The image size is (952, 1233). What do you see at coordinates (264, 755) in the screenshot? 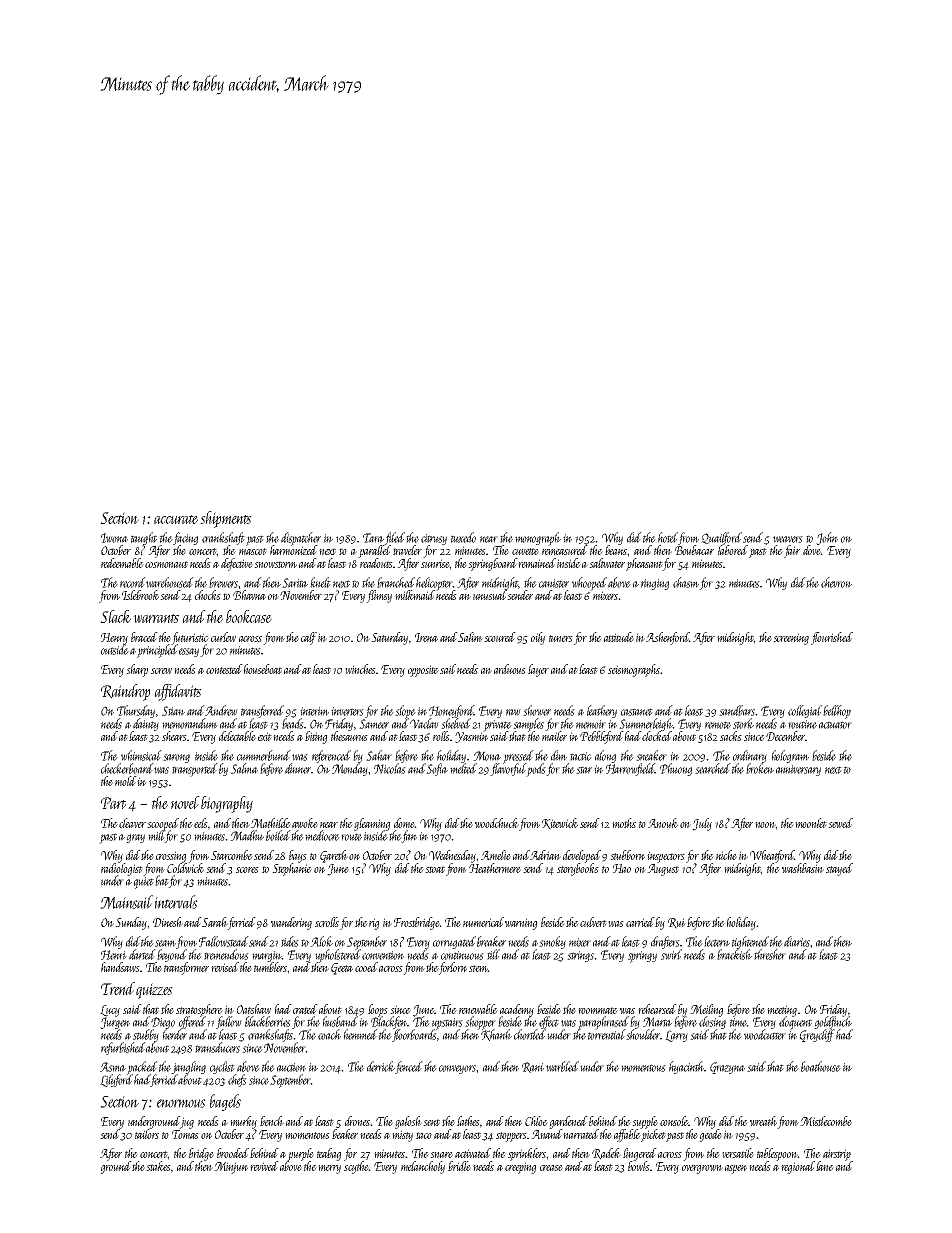
I see `cummerbund` at bounding box center [264, 755].
